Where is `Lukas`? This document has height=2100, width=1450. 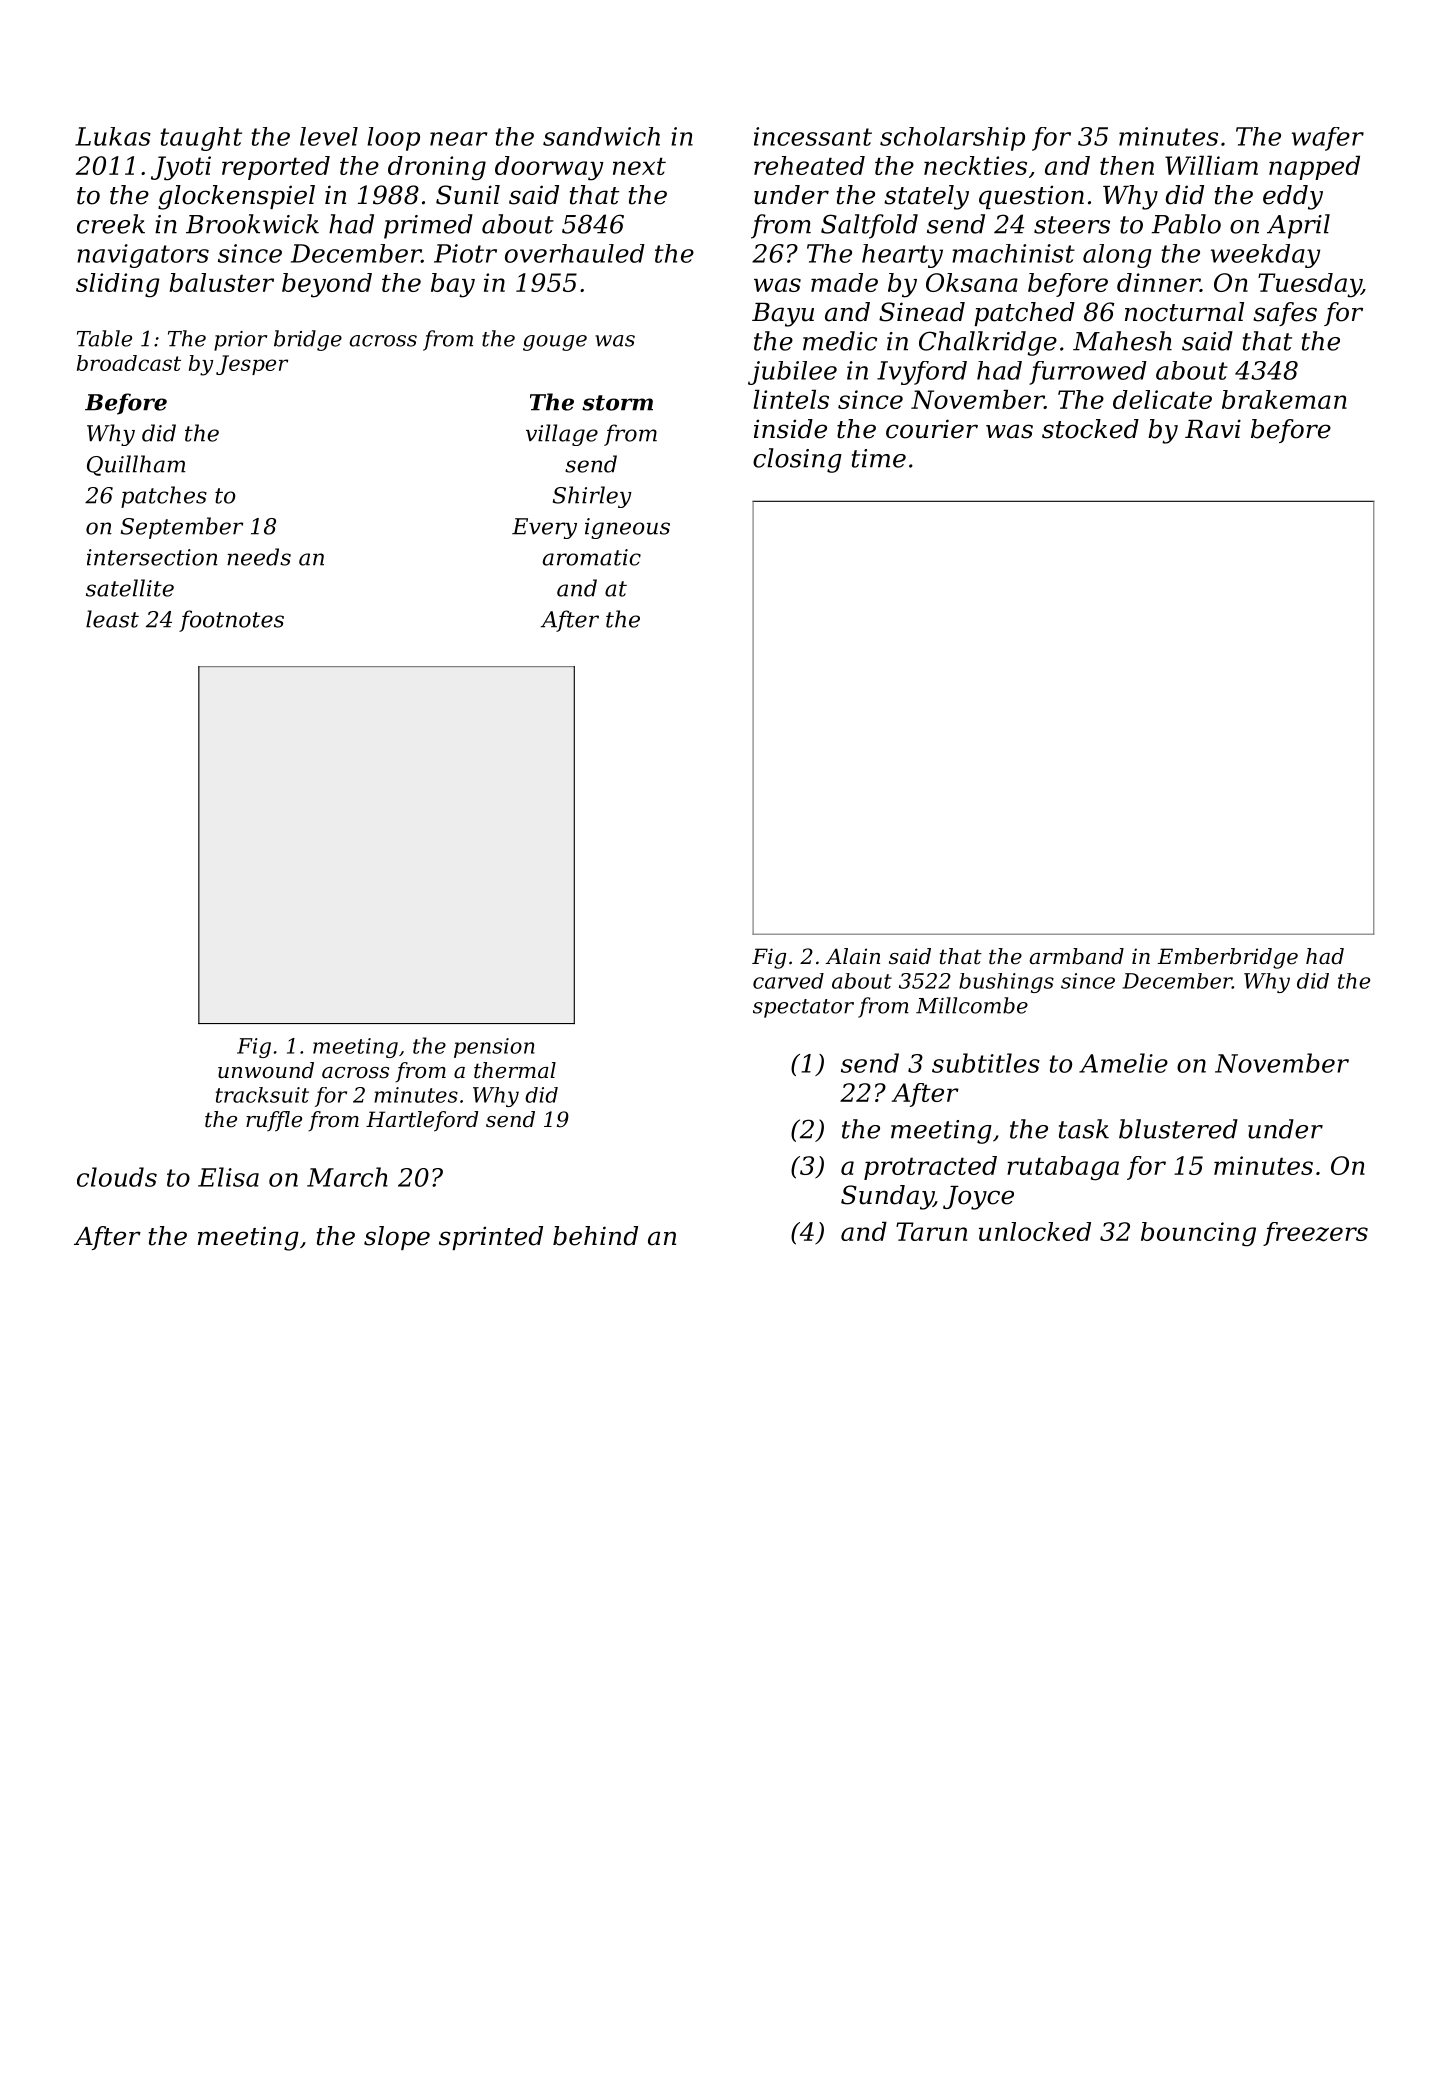 Lukas is located at coordinates (113, 136).
